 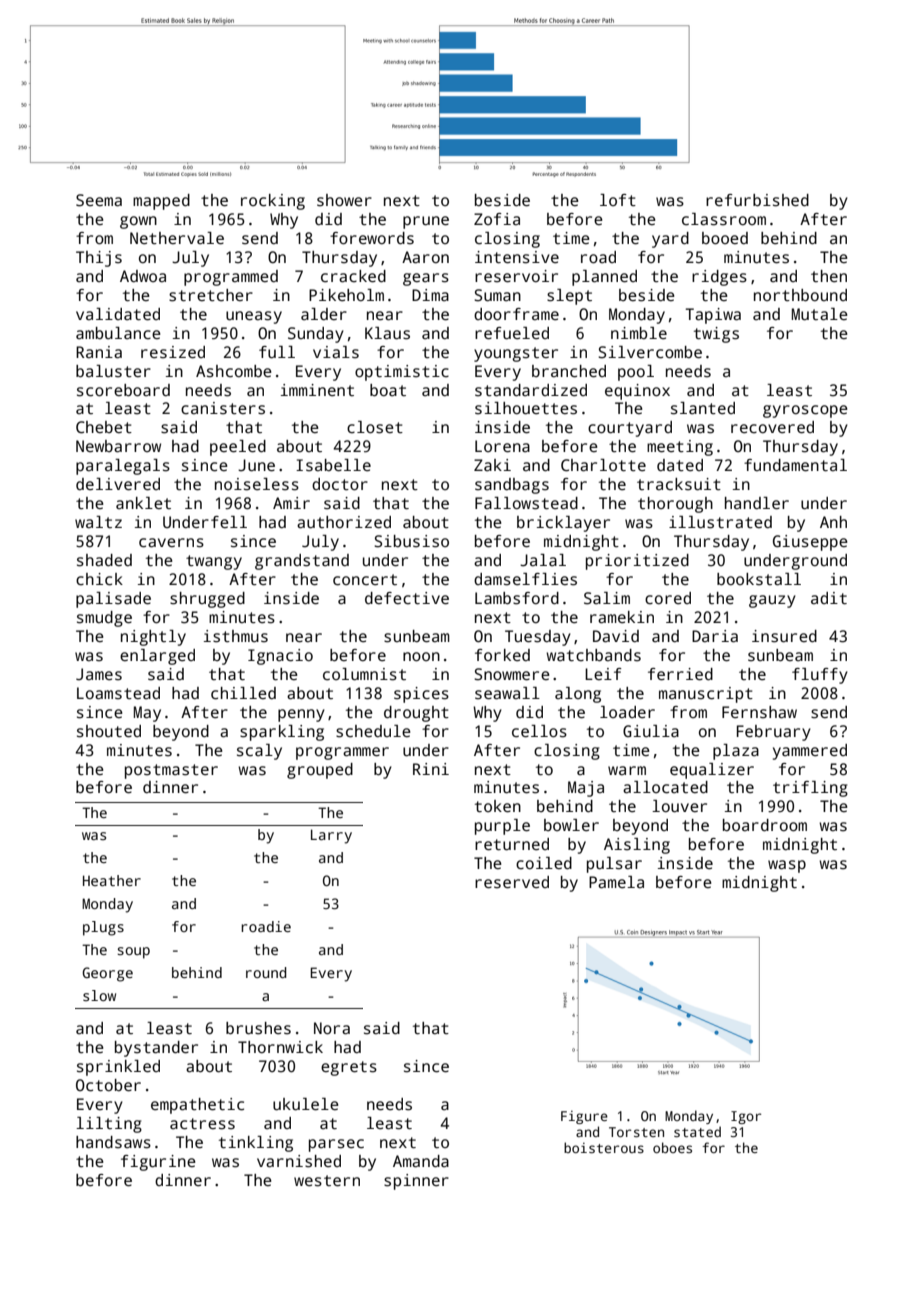 What do you see at coordinates (616, 882) in the page?
I see `Pamela` at bounding box center [616, 882].
